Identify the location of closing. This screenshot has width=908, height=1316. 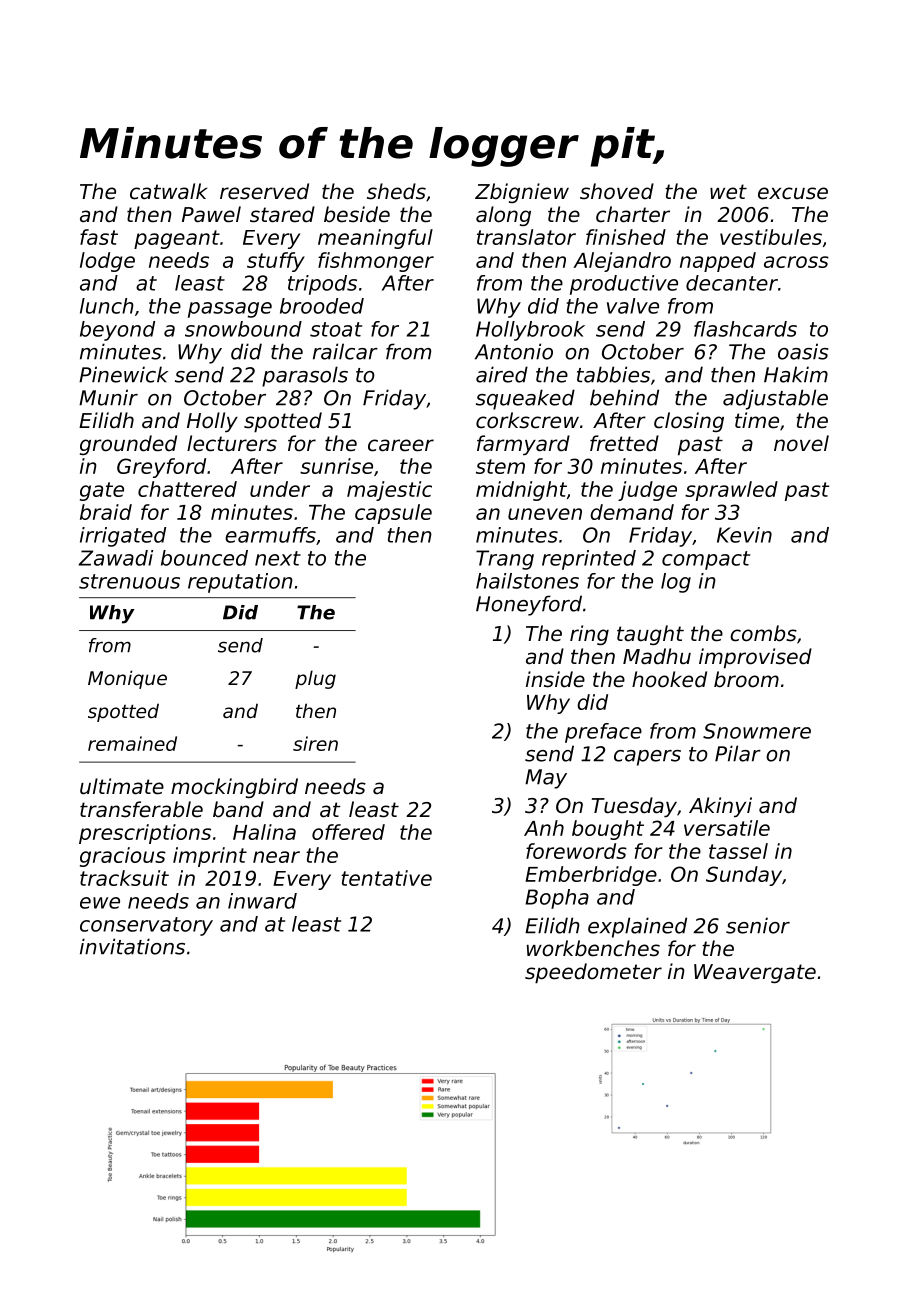
(689, 422).
